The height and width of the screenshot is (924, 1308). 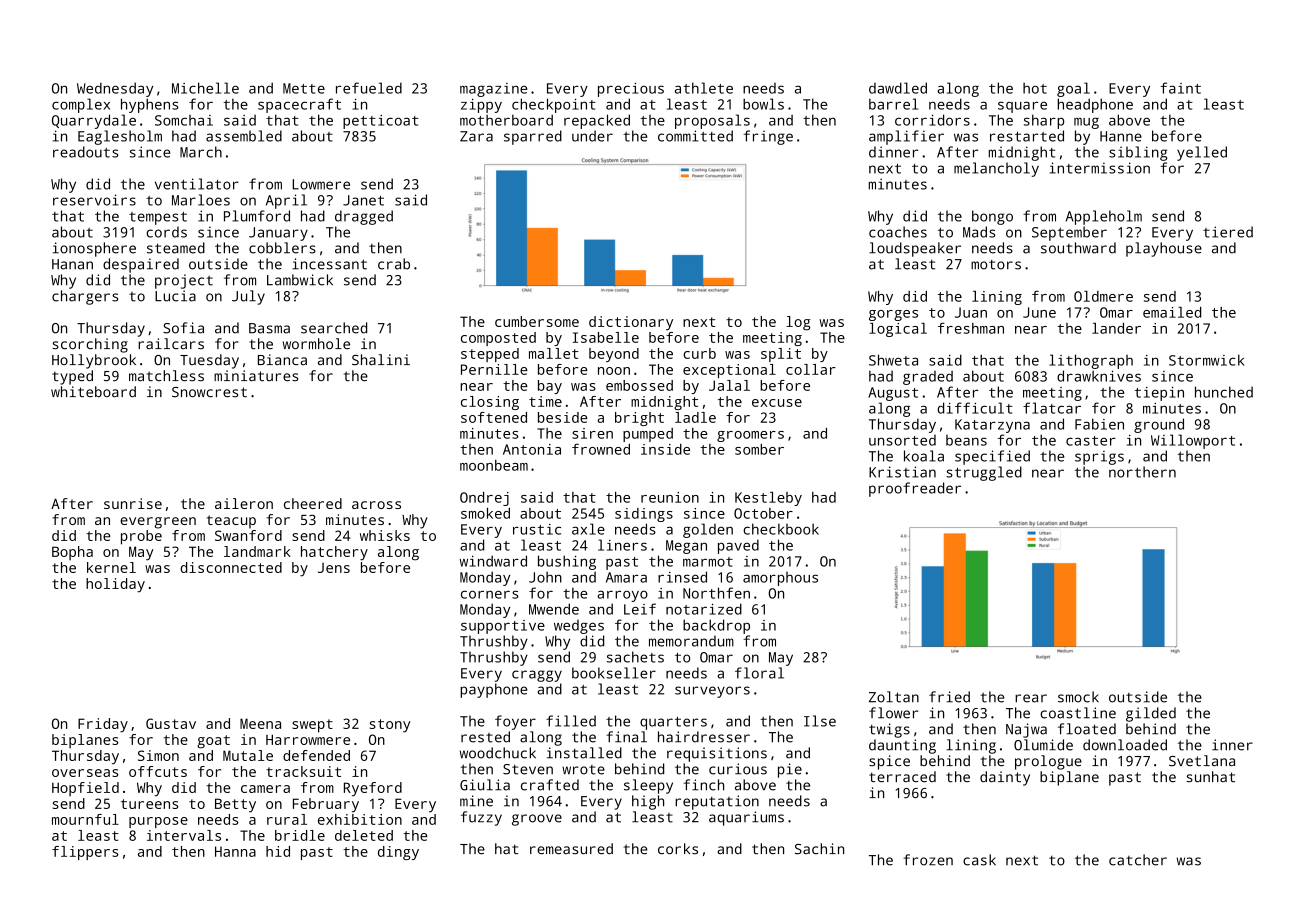 What do you see at coordinates (205, 88) in the screenshot?
I see `Michelle` at bounding box center [205, 88].
